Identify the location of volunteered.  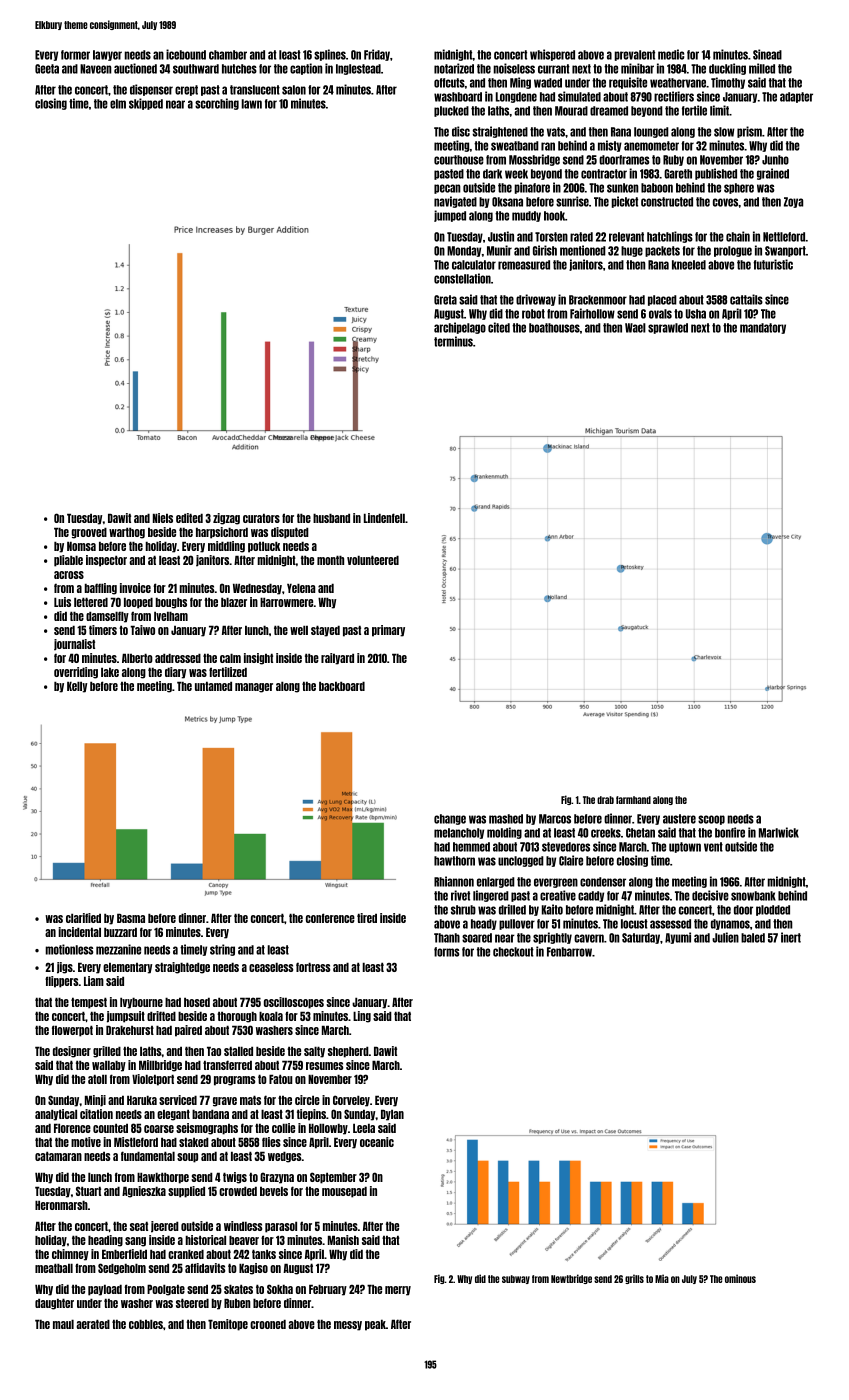
(373, 560).
